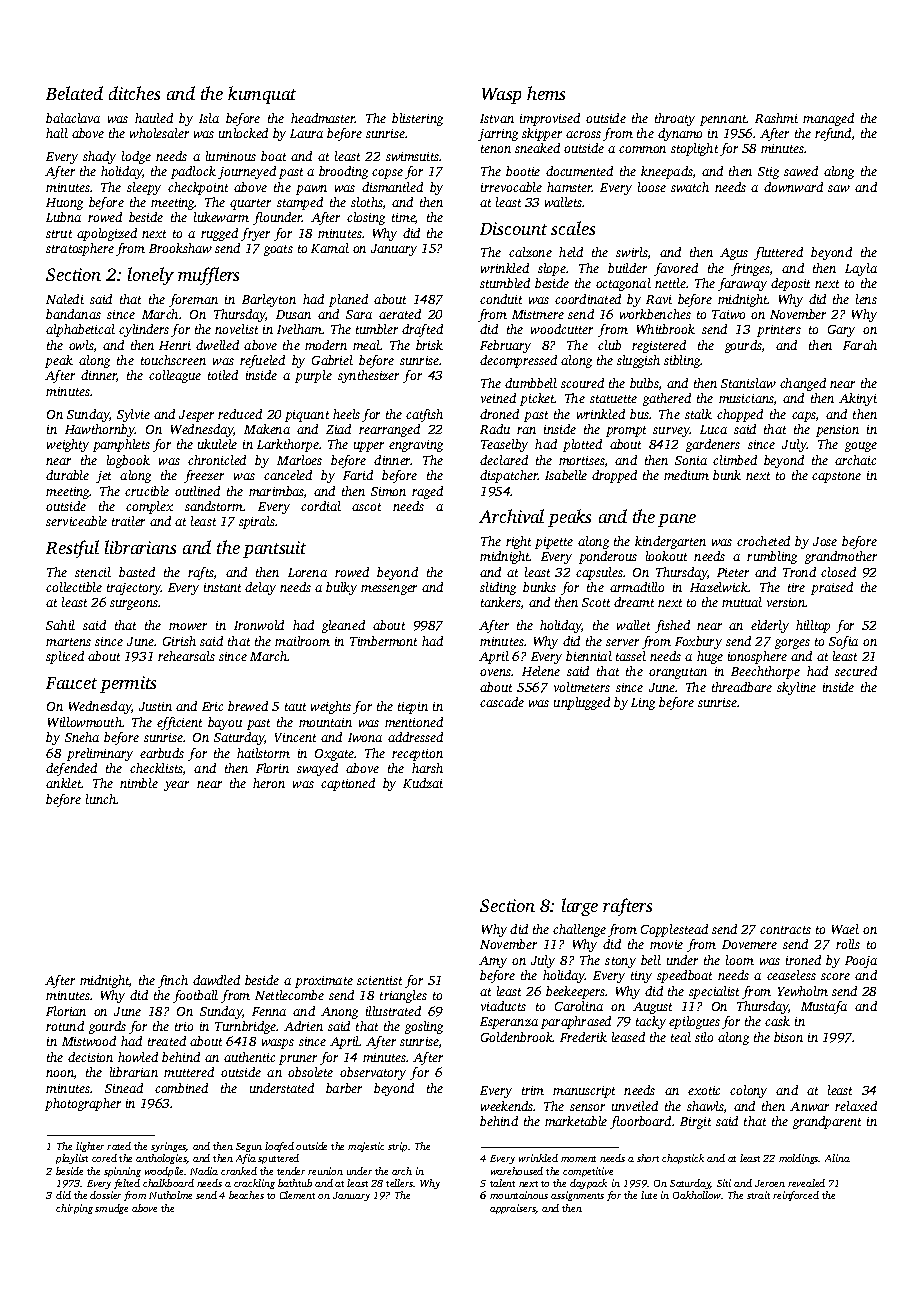 This document has width=924, height=1308. What do you see at coordinates (74, 93) in the document?
I see `Belated` at bounding box center [74, 93].
